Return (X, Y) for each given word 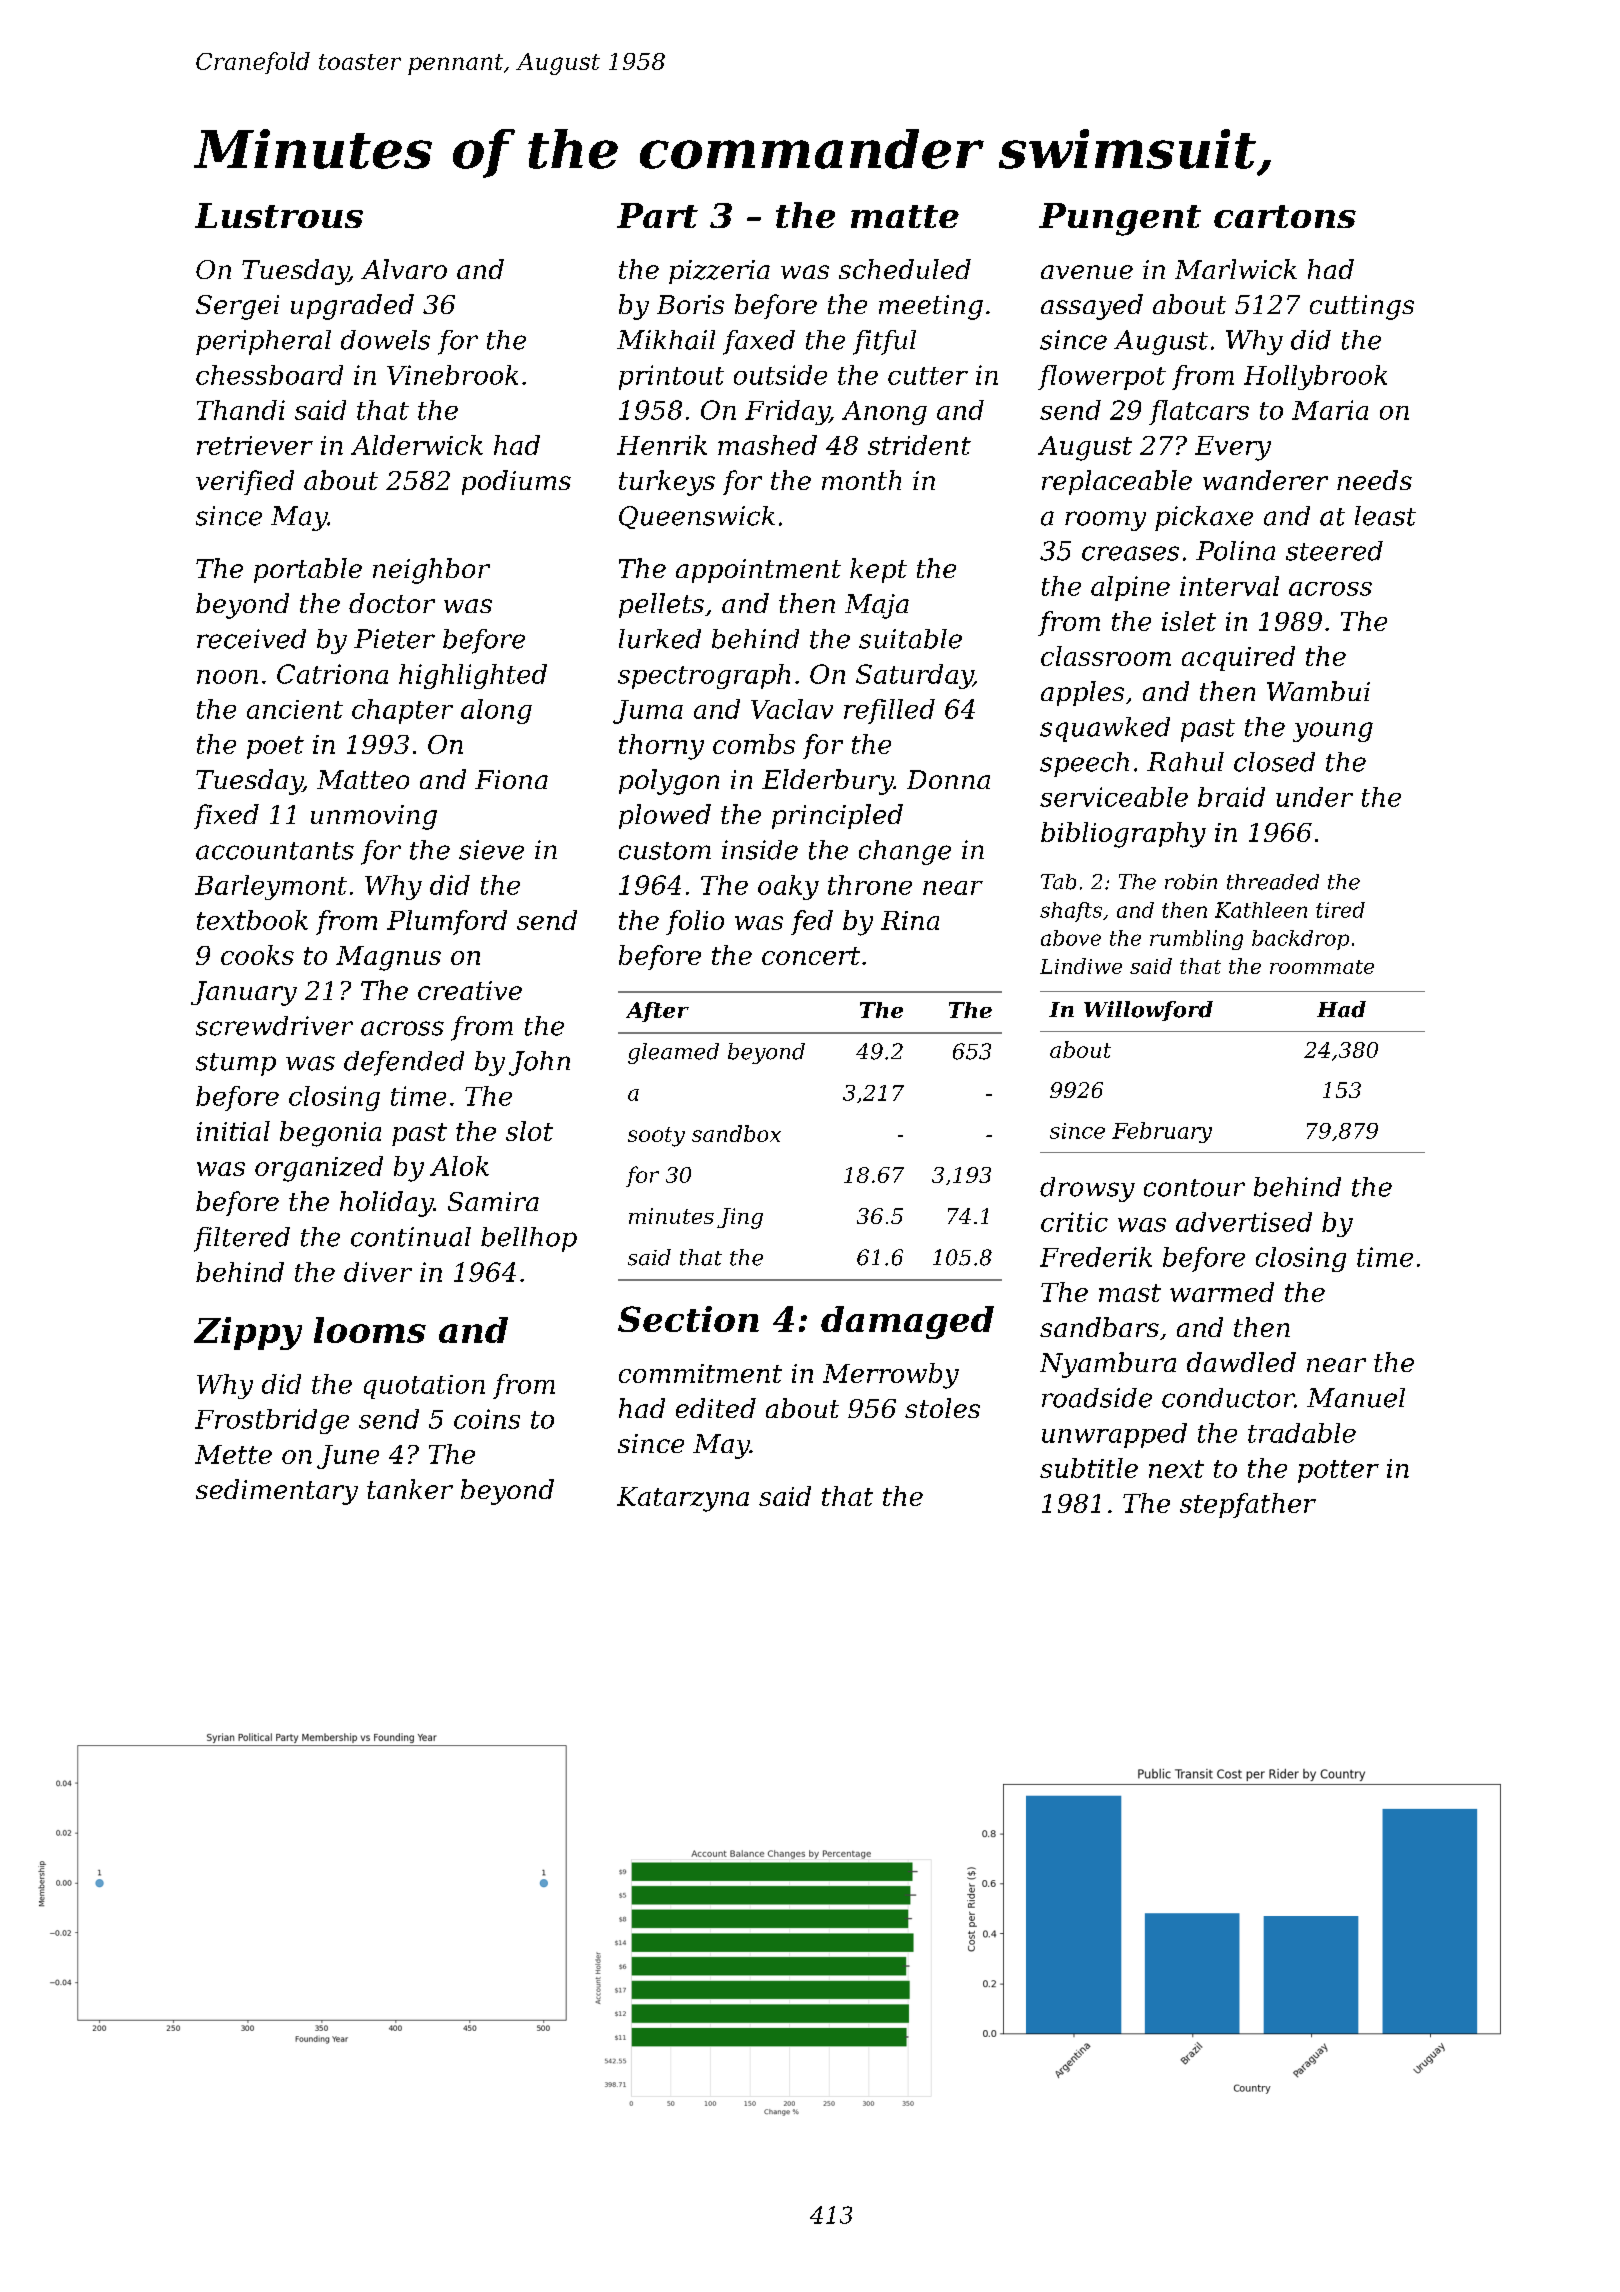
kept (878, 570)
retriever (255, 445)
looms (370, 1330)
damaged (907, 1322)
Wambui (1318, 691)
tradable (1302, 1433)
